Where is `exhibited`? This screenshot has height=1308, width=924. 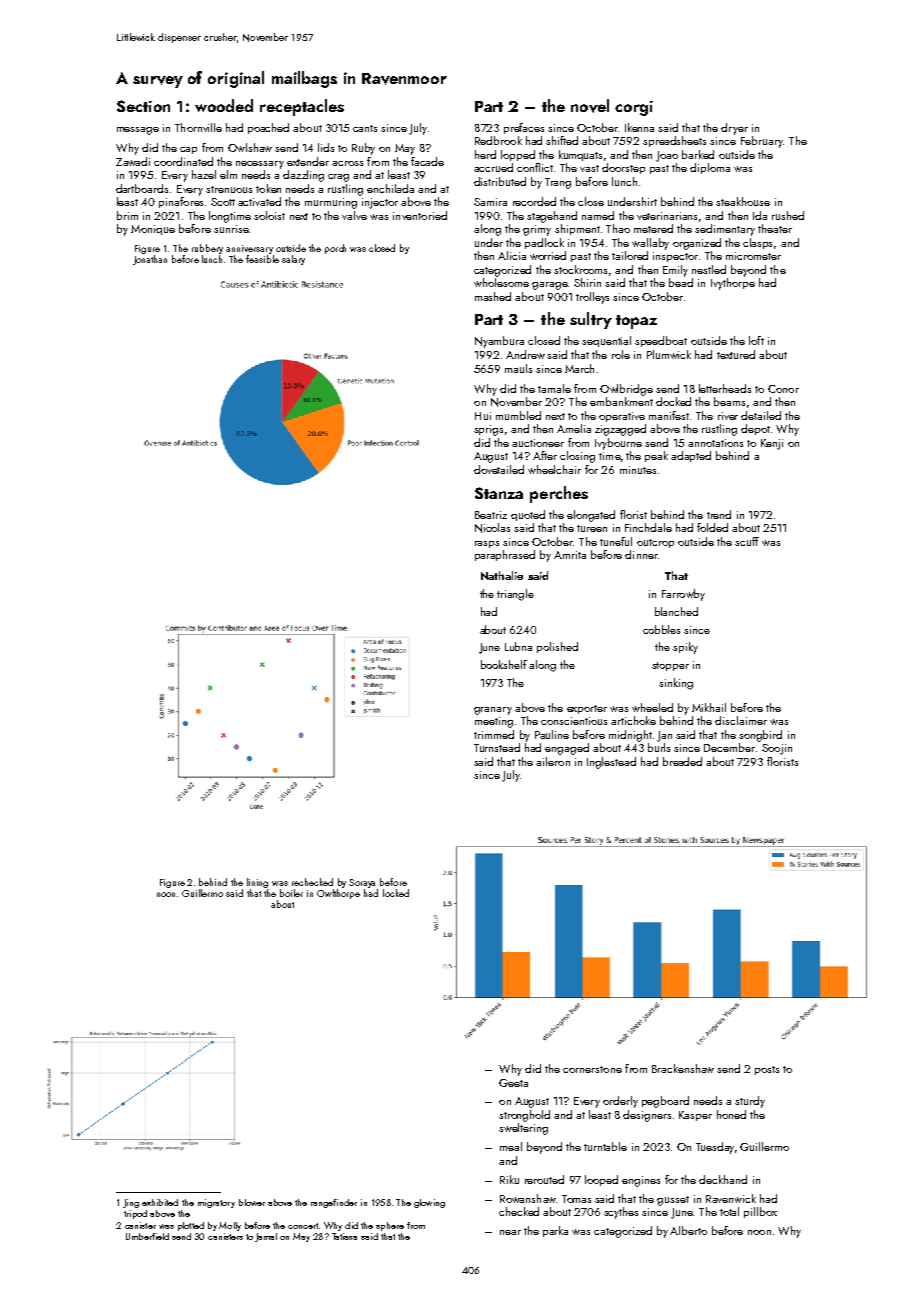 exhibited is located at coordinates (160, 1202).
